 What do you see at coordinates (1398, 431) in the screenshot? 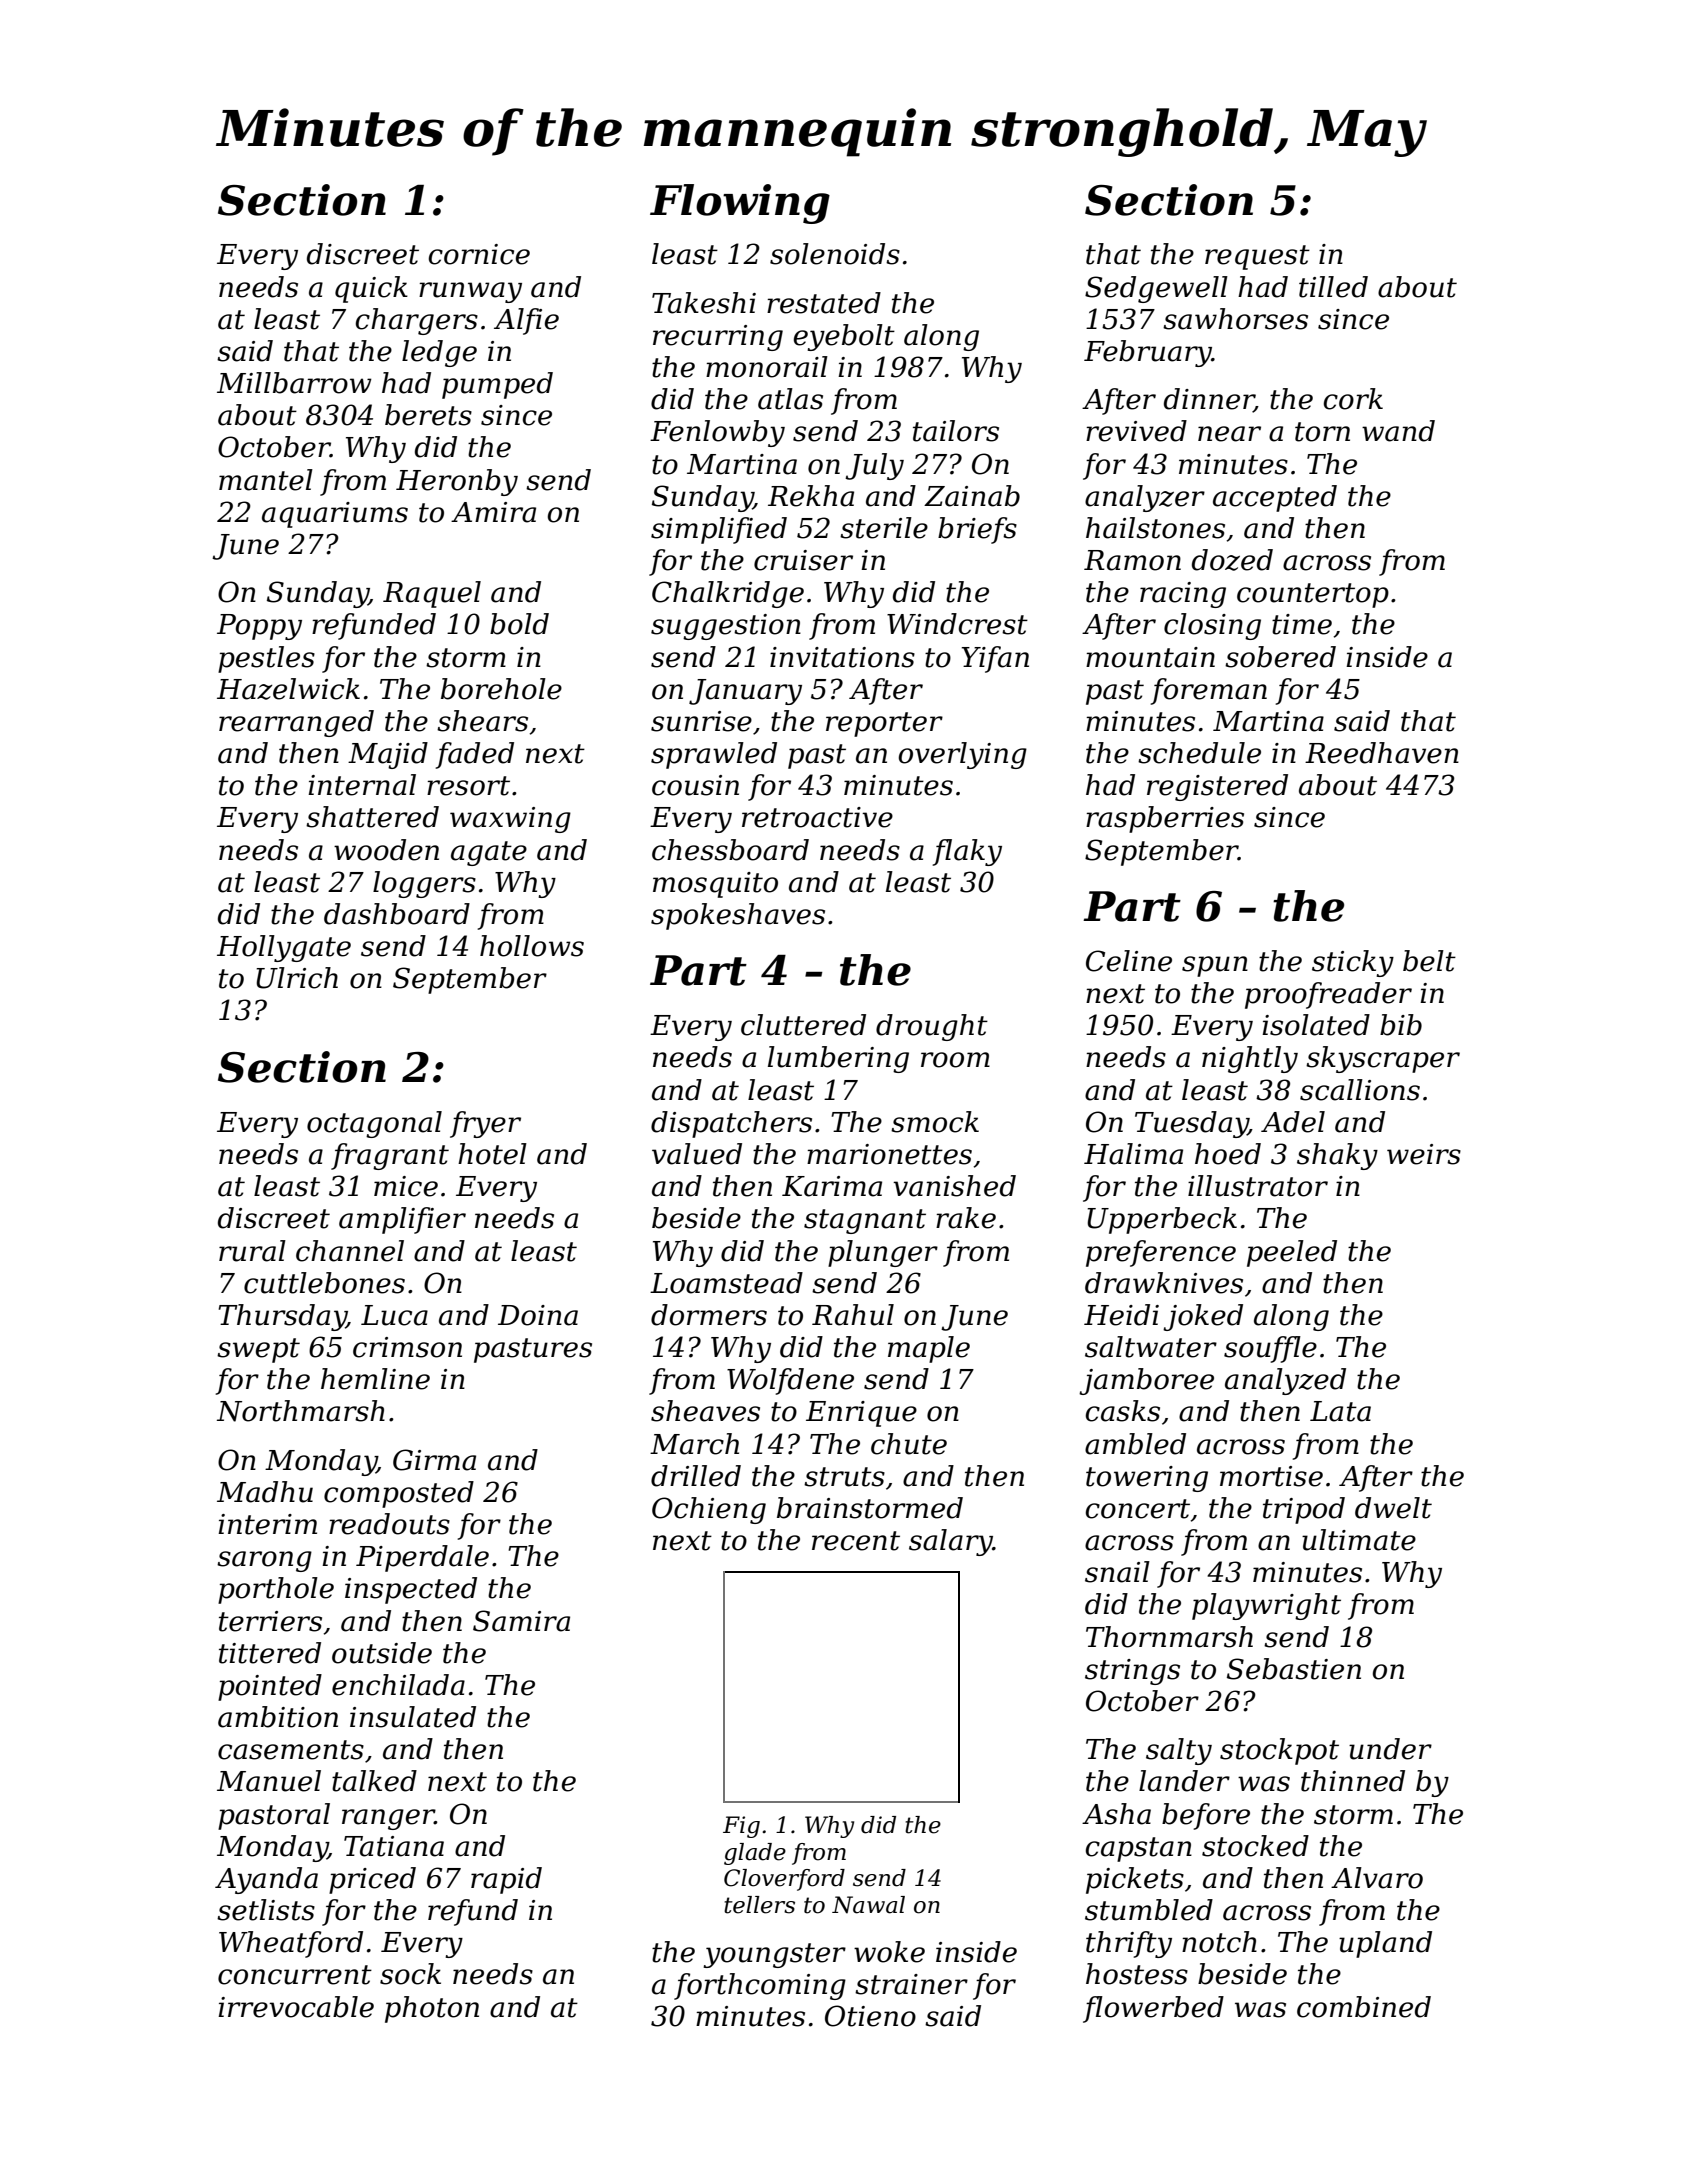
I see `wand` at bounding box center [1398, 431].
